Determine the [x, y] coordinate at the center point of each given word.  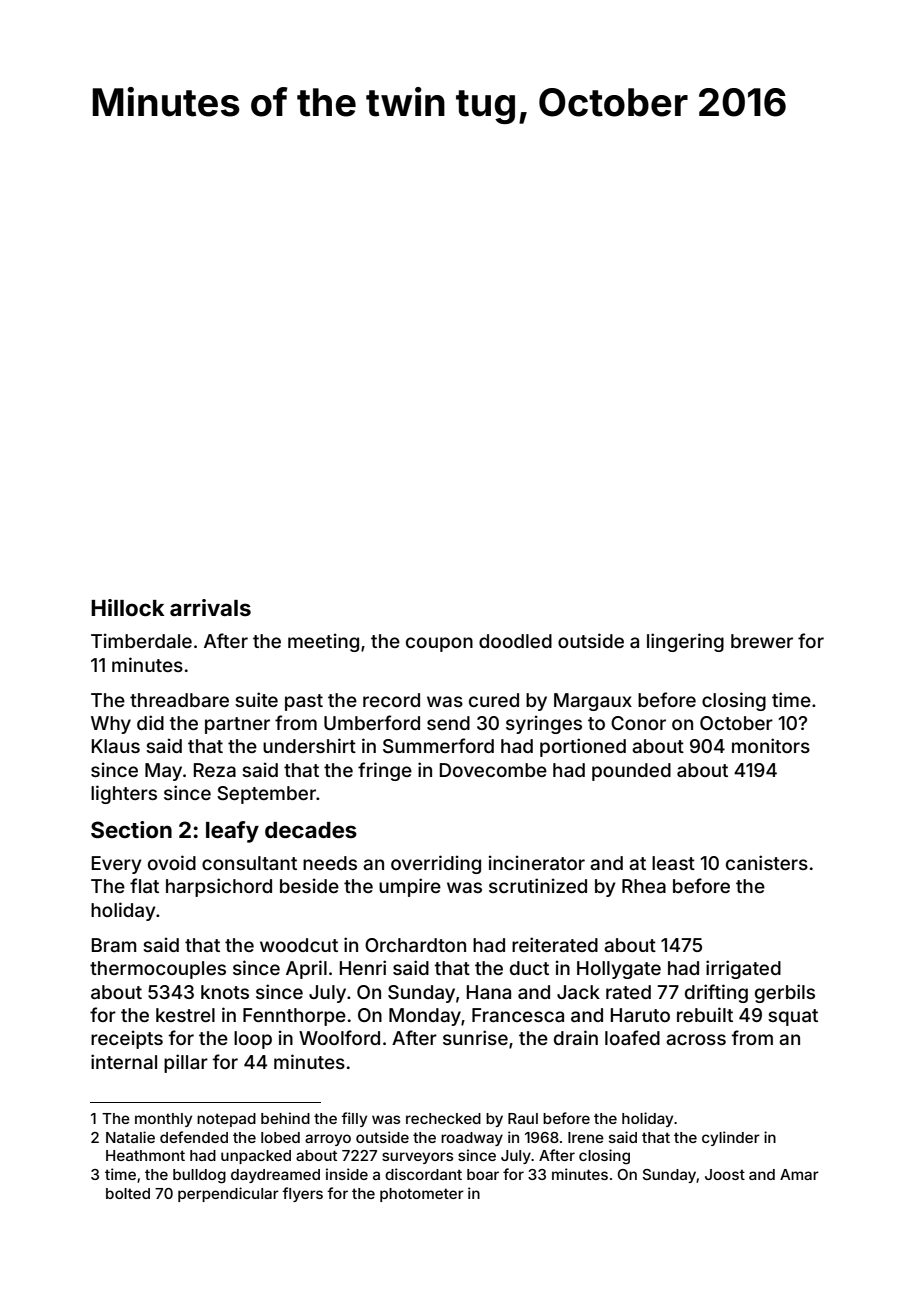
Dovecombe [493, 770]
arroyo [328, 1140]
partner [237, 725]
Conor [638, 723]
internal [124, 1061]
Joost [725, 1174]
